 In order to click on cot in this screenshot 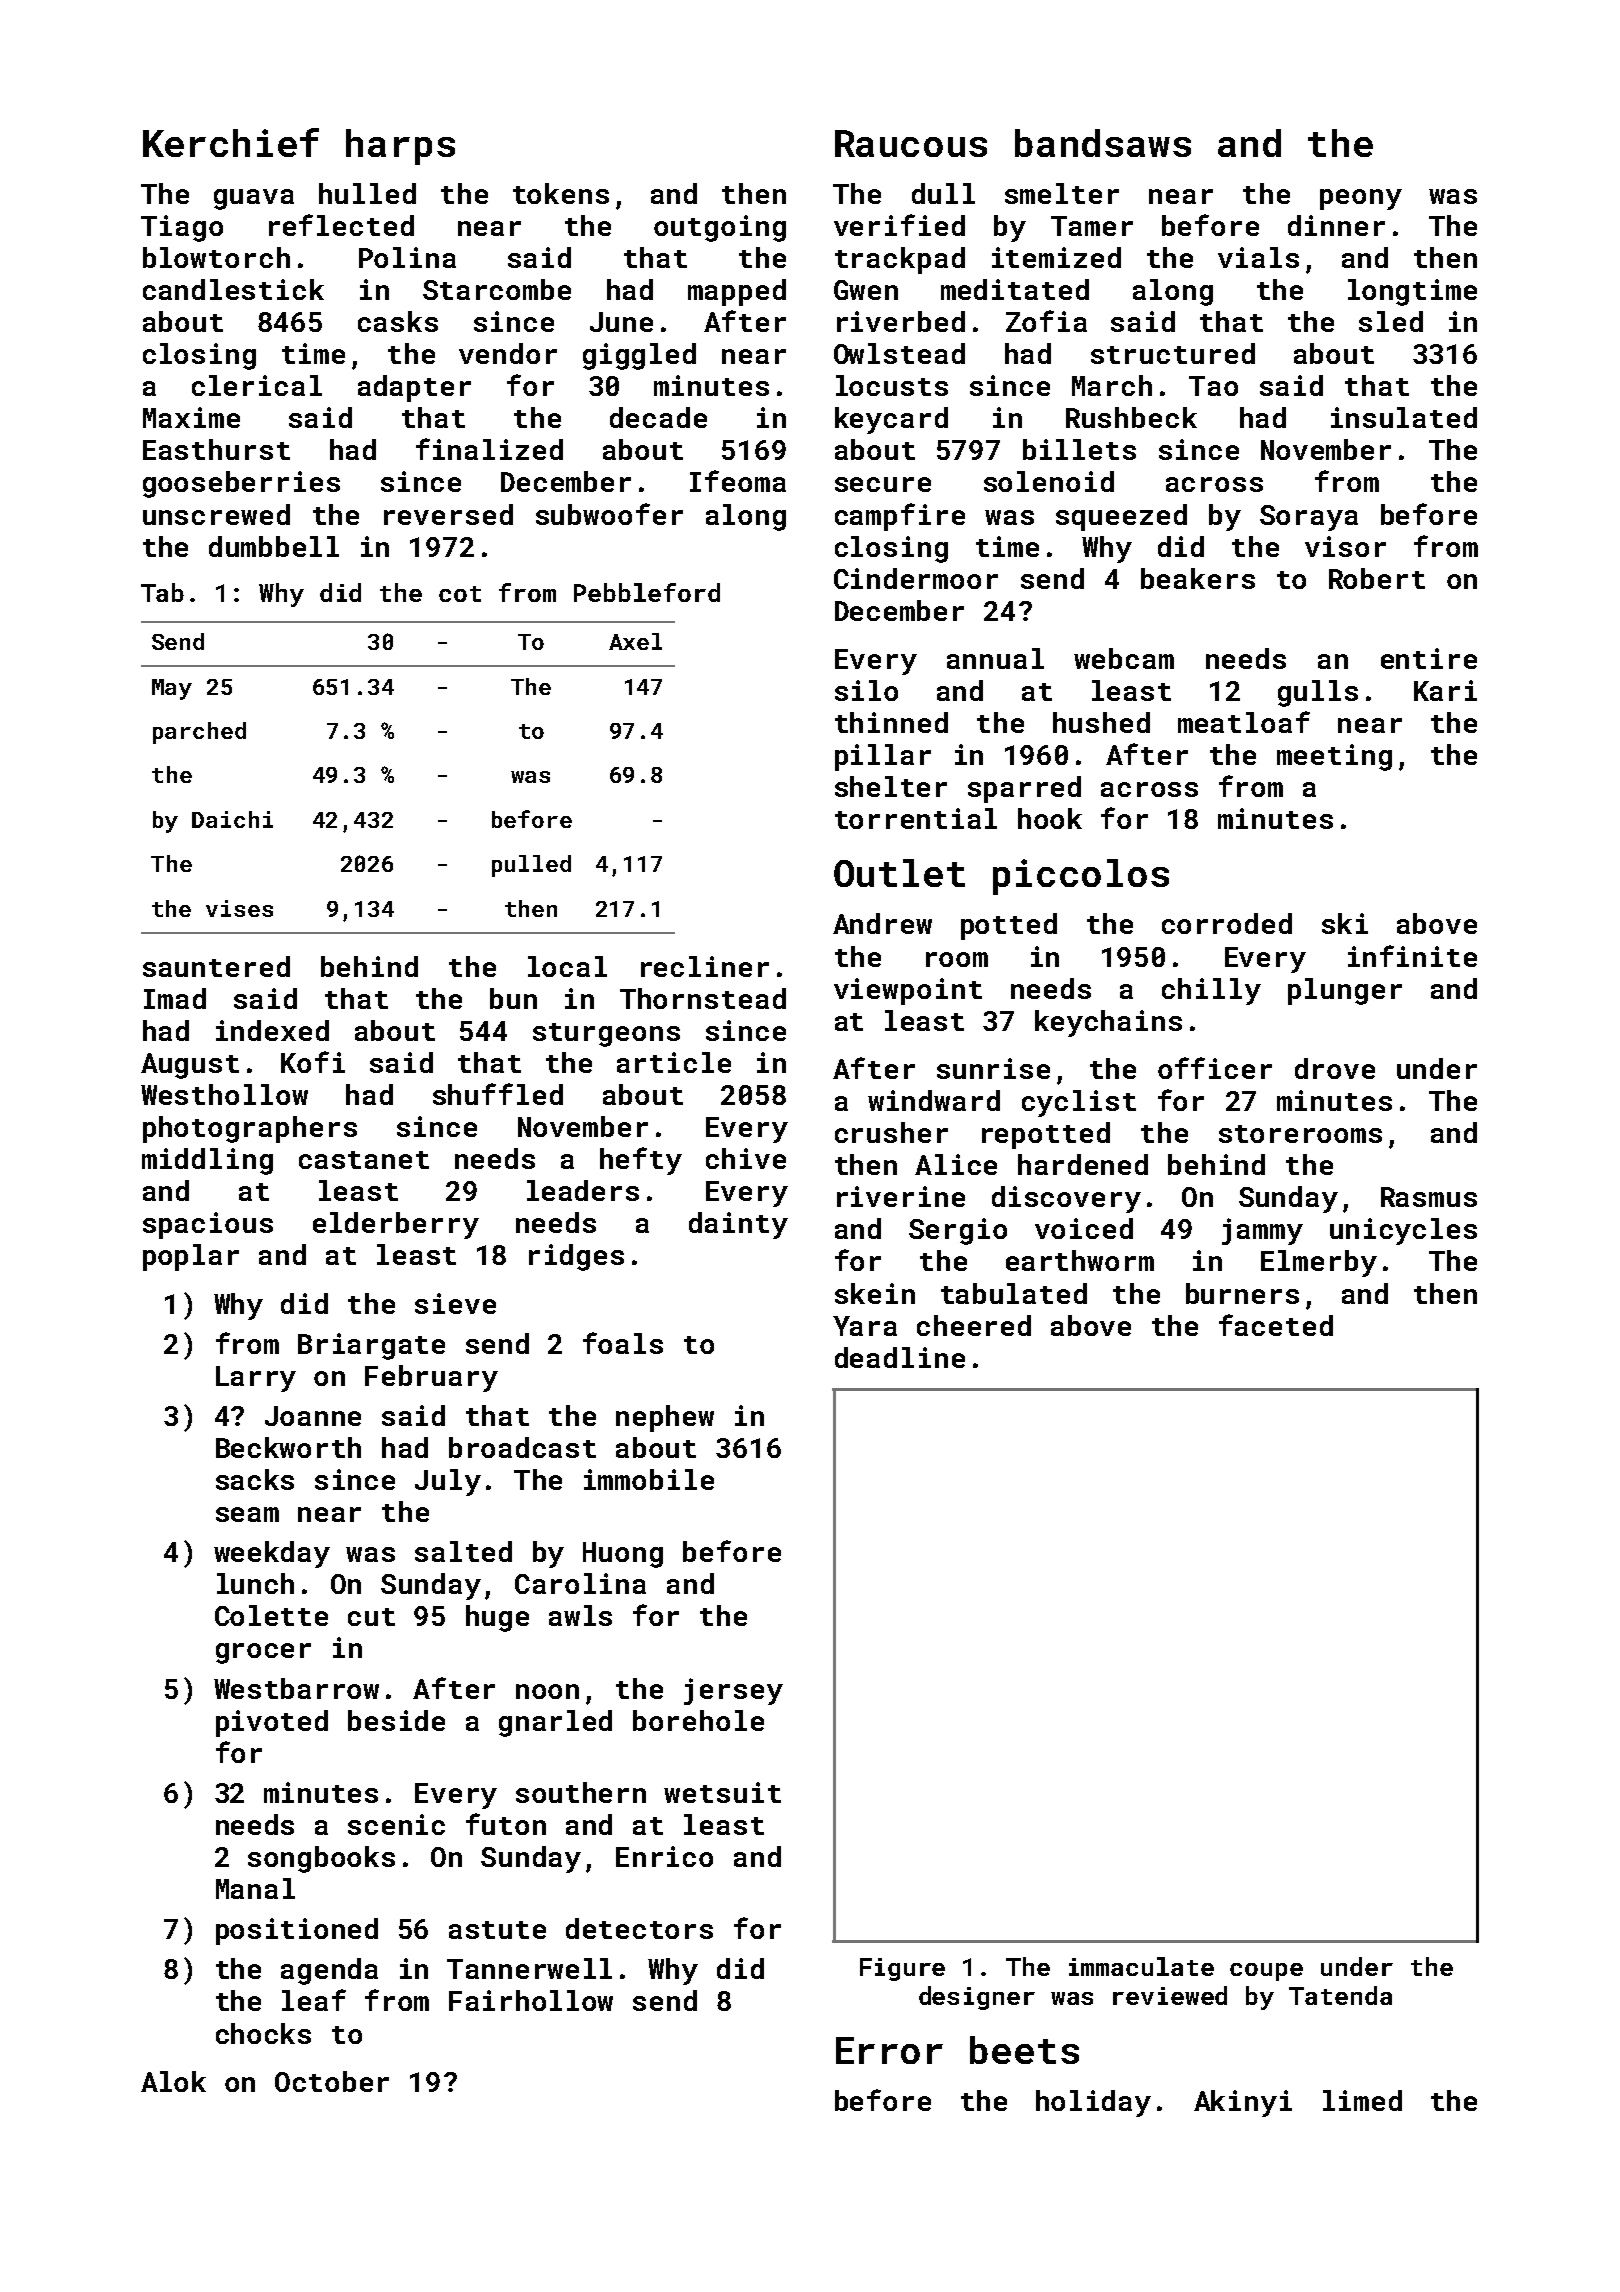, I will do `click(460, 594)`.
